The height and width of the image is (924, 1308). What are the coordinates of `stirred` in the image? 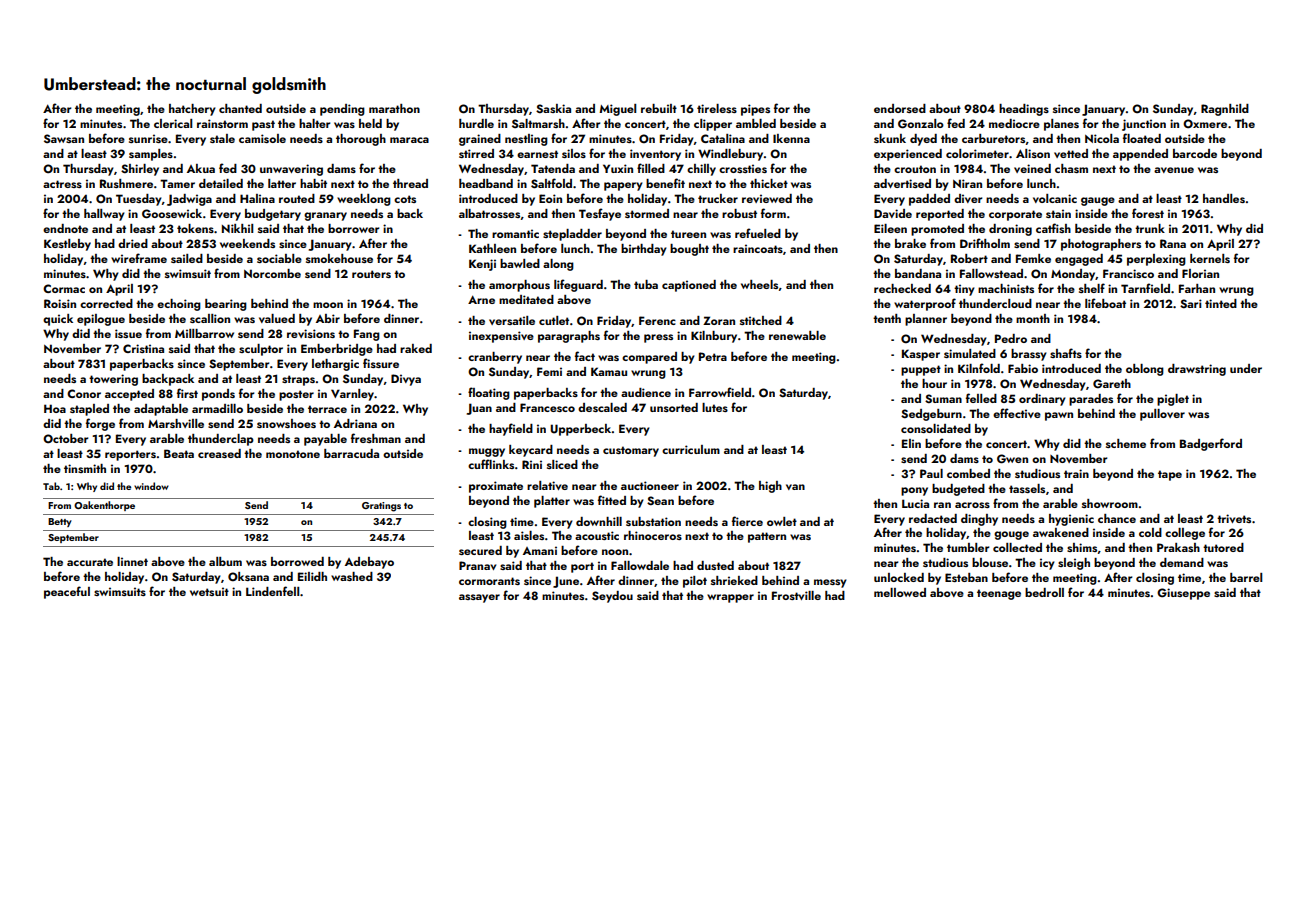 It's located at (476, 153).
